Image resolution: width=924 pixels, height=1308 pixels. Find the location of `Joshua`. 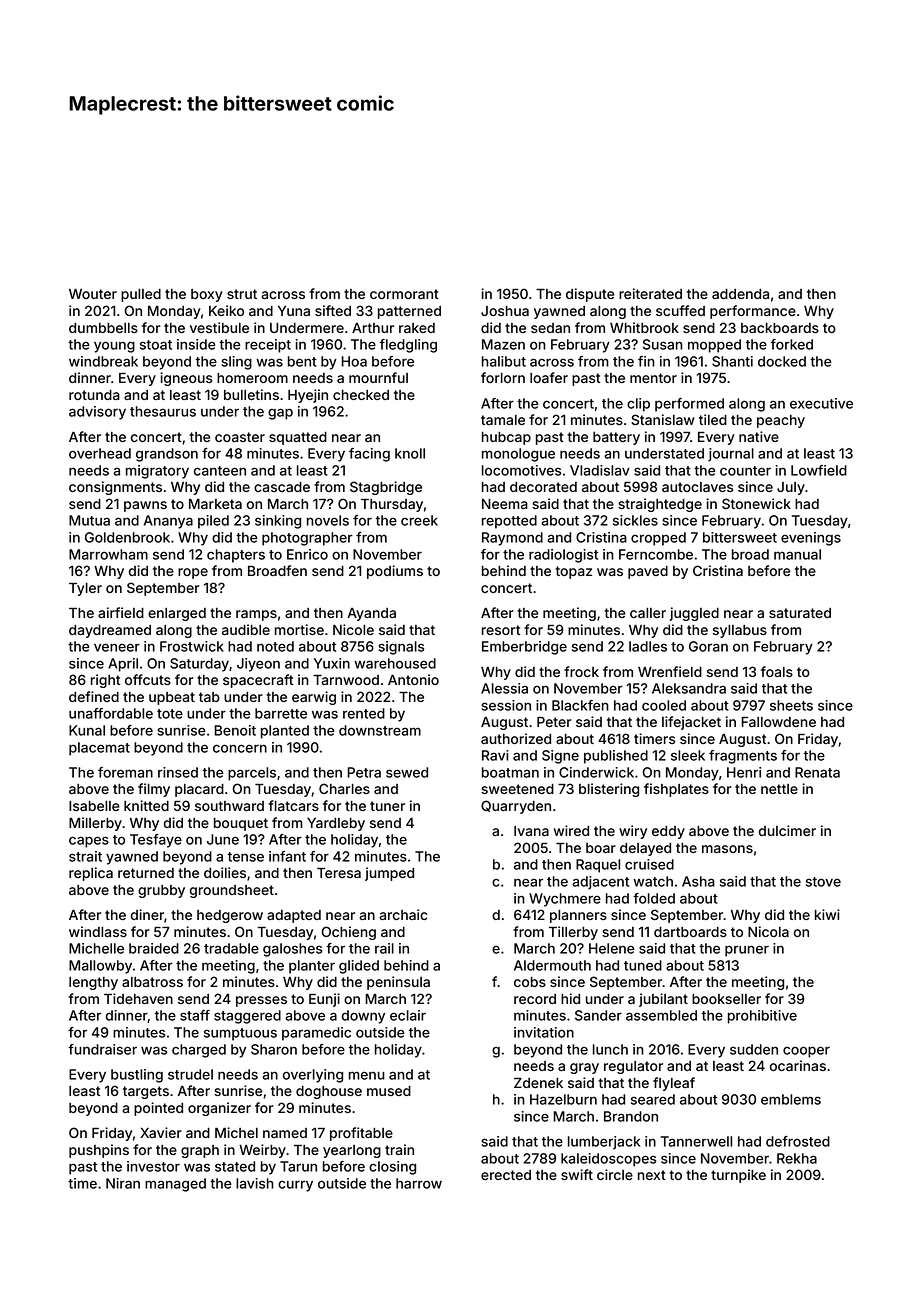

Joshua is located at coordinates (505, 311).
